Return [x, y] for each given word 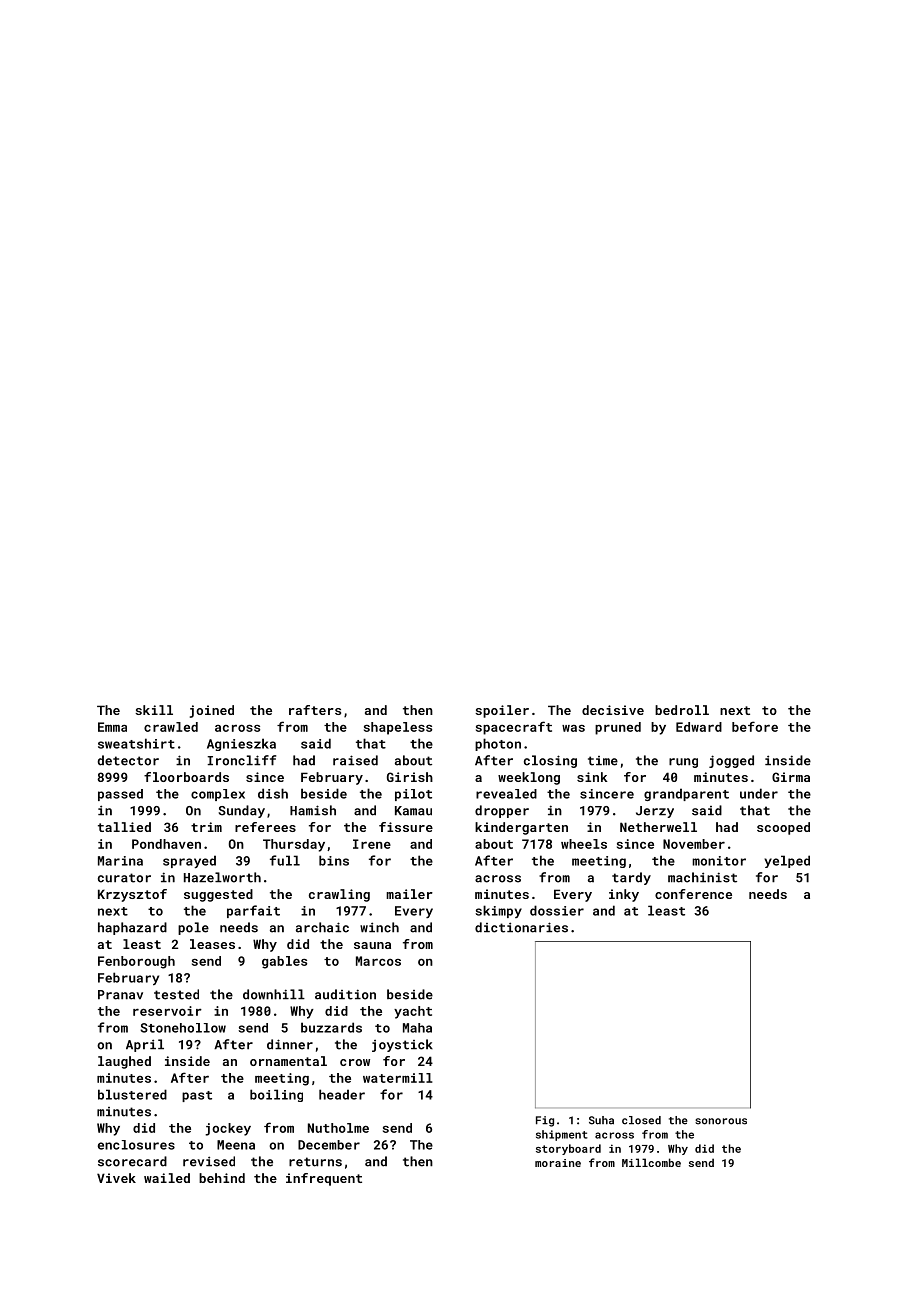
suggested [218, 895]
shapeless [398, 728]
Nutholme [338, 1128]
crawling [339, 895]
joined [212, 711]
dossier [557, 910]
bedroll [682, 710]
